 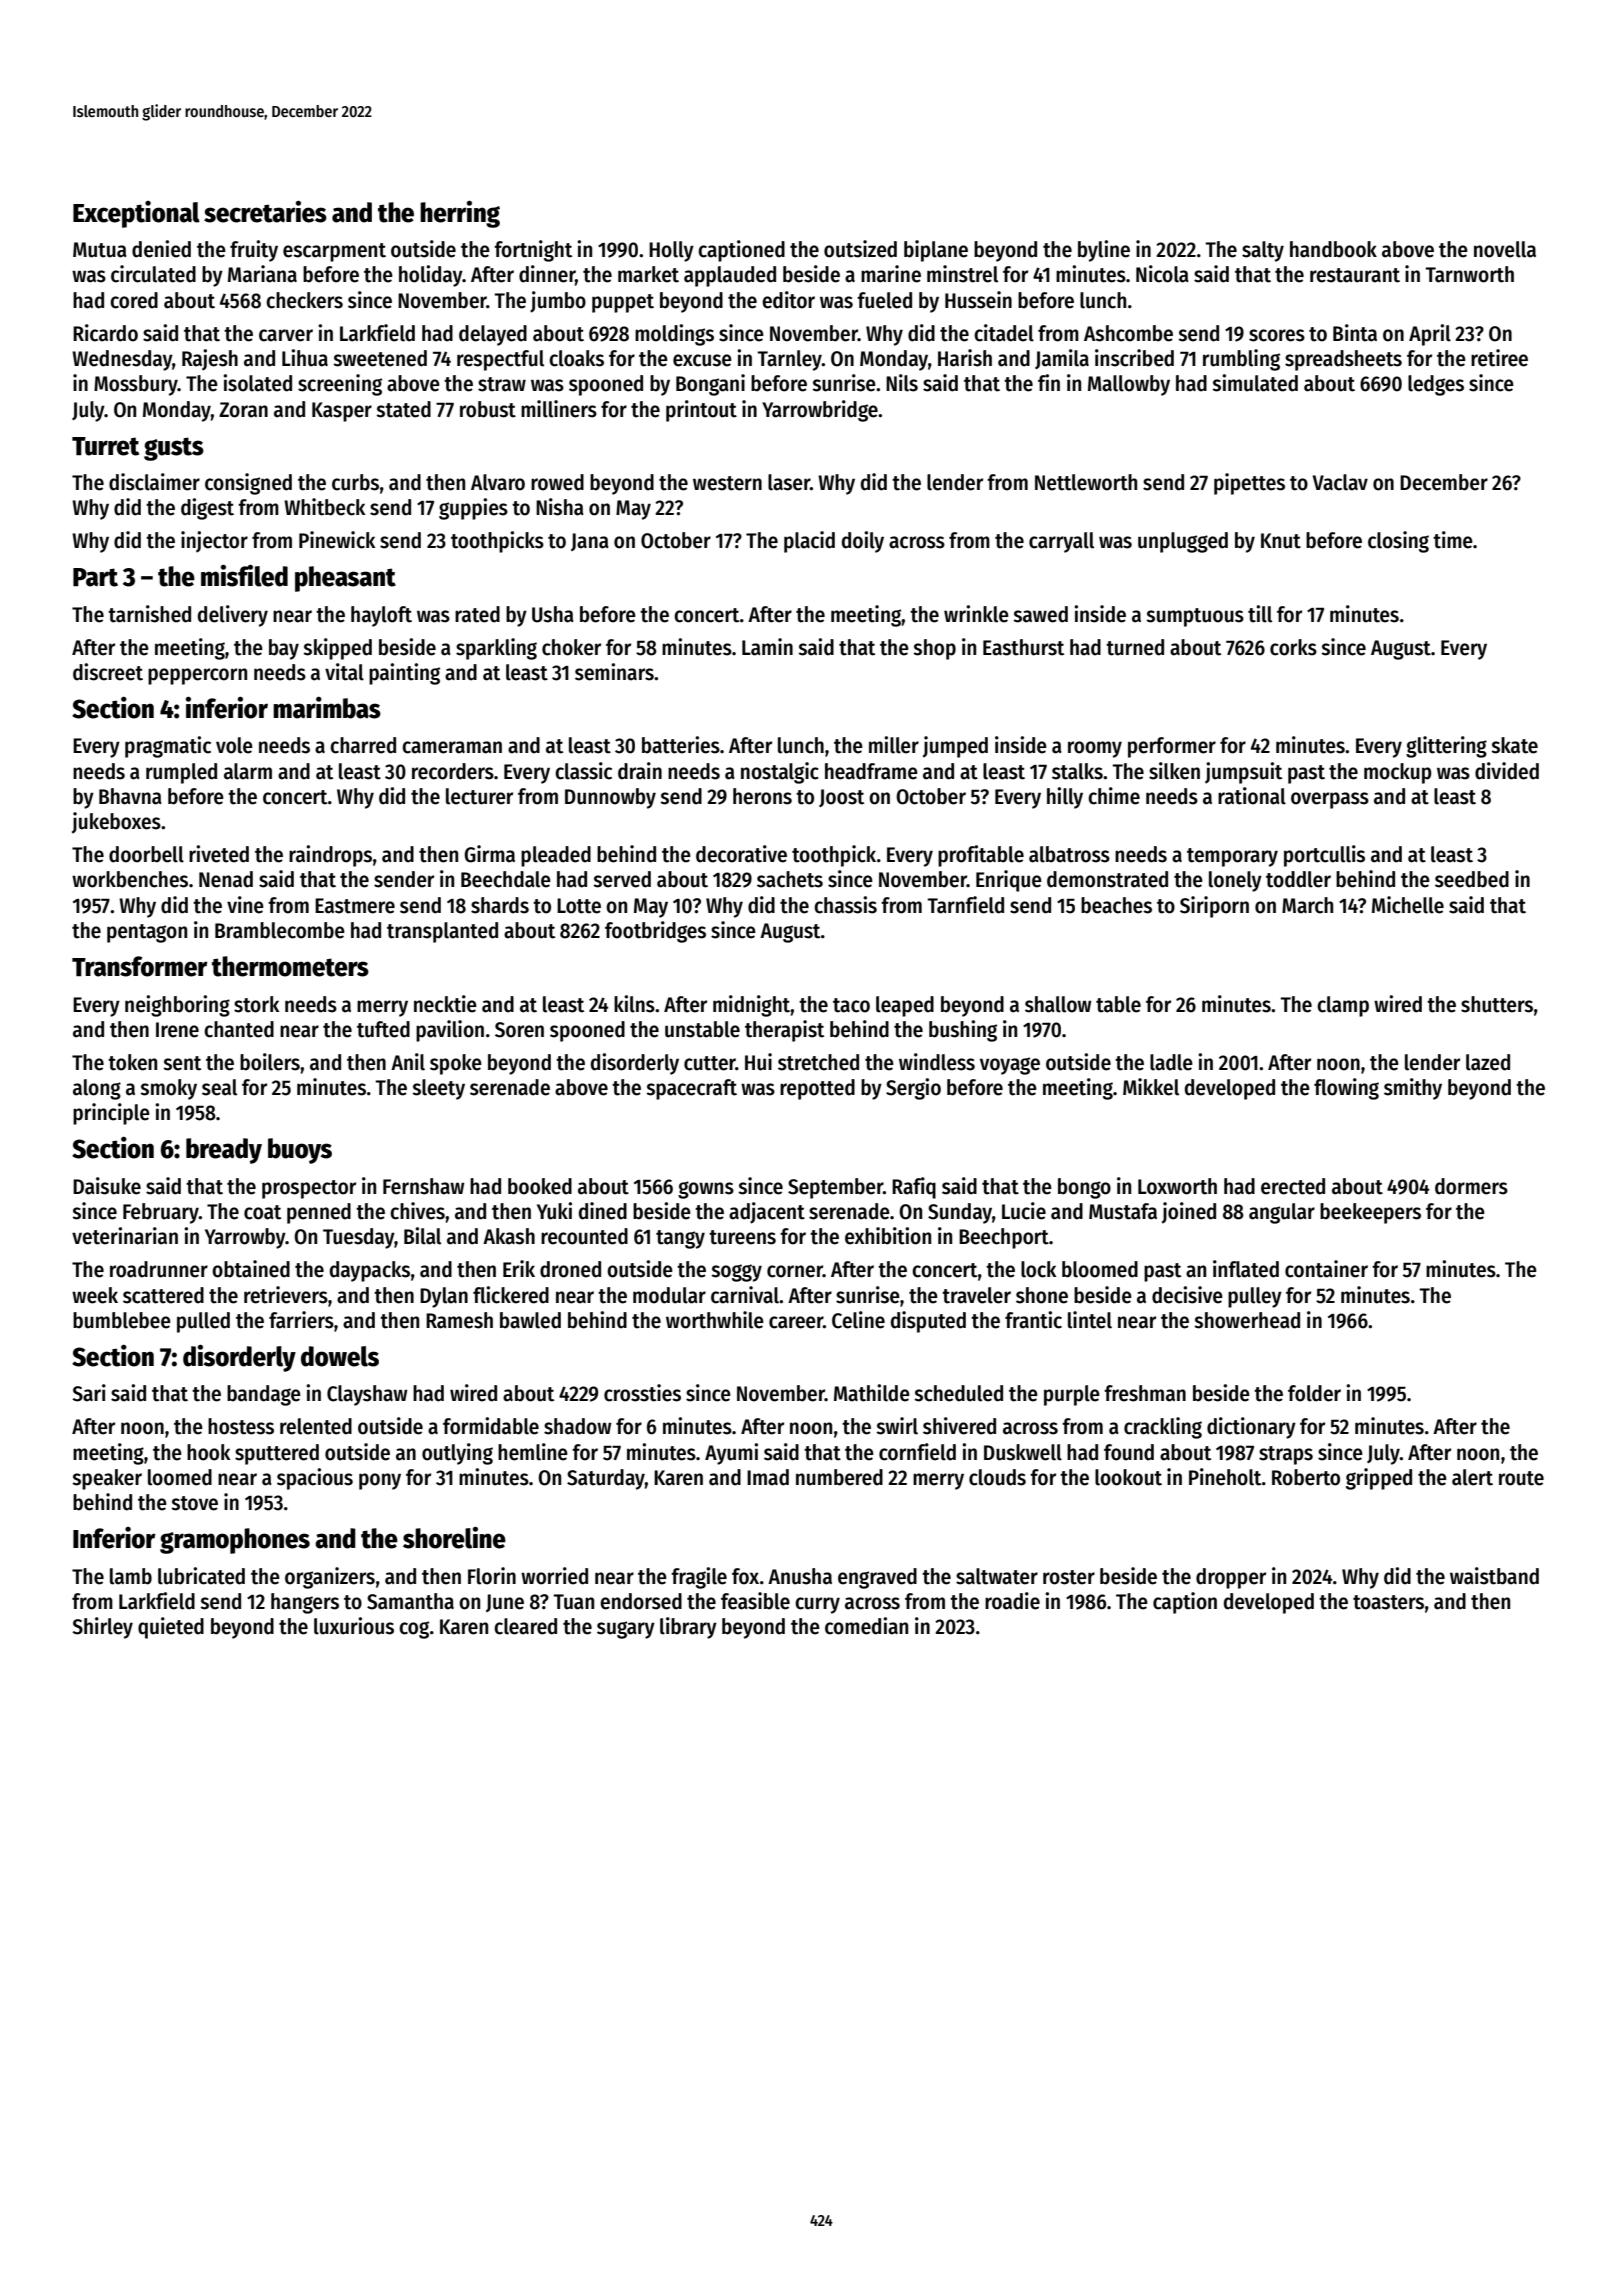 What do you see at coordinates (965, 358) in the screenshot?
I see `Harish` at bounding box center [965, 358].
